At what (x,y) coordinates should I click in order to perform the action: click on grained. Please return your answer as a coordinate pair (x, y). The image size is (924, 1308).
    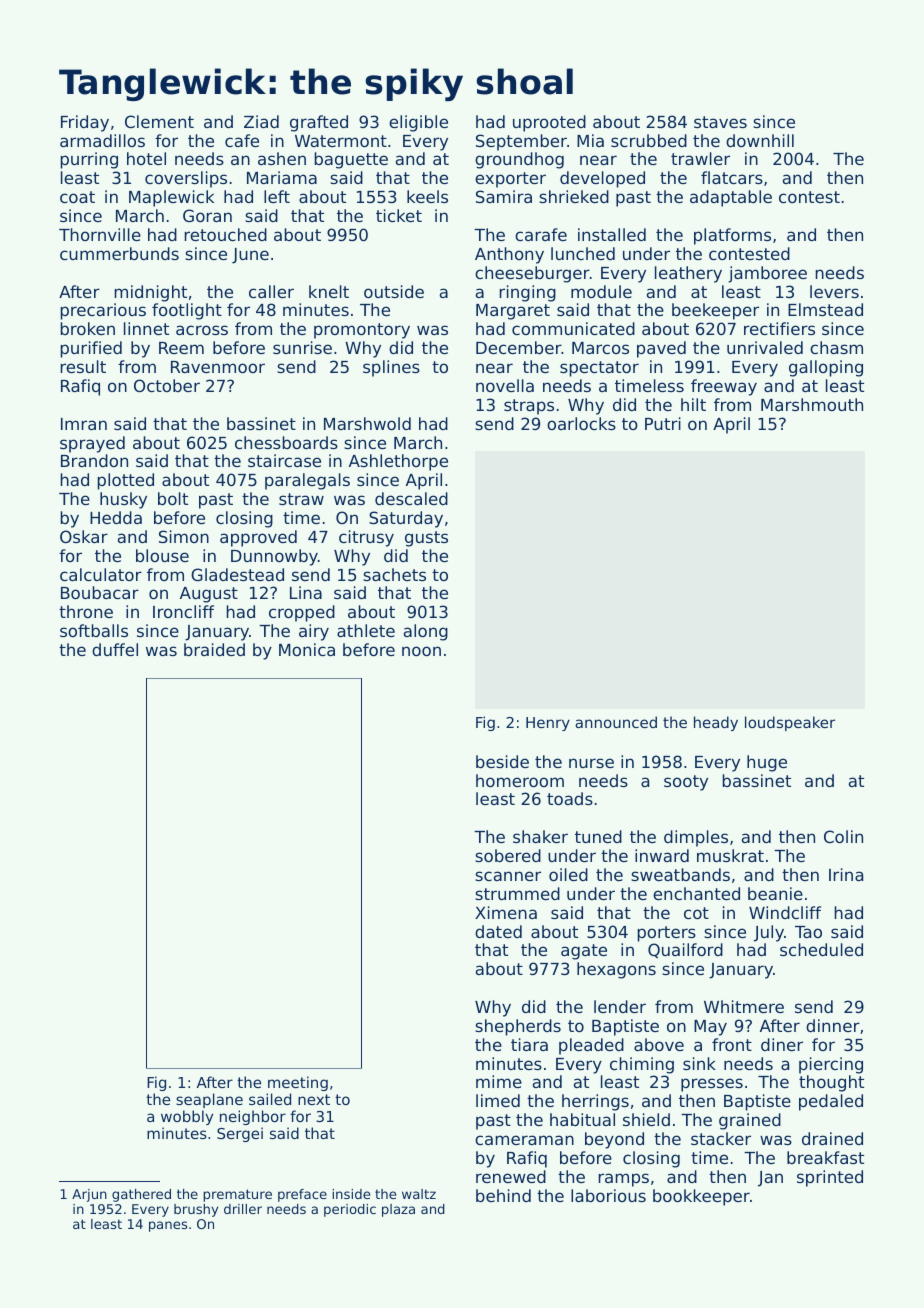
    Looking at the image, I should click on (750, 1121).
